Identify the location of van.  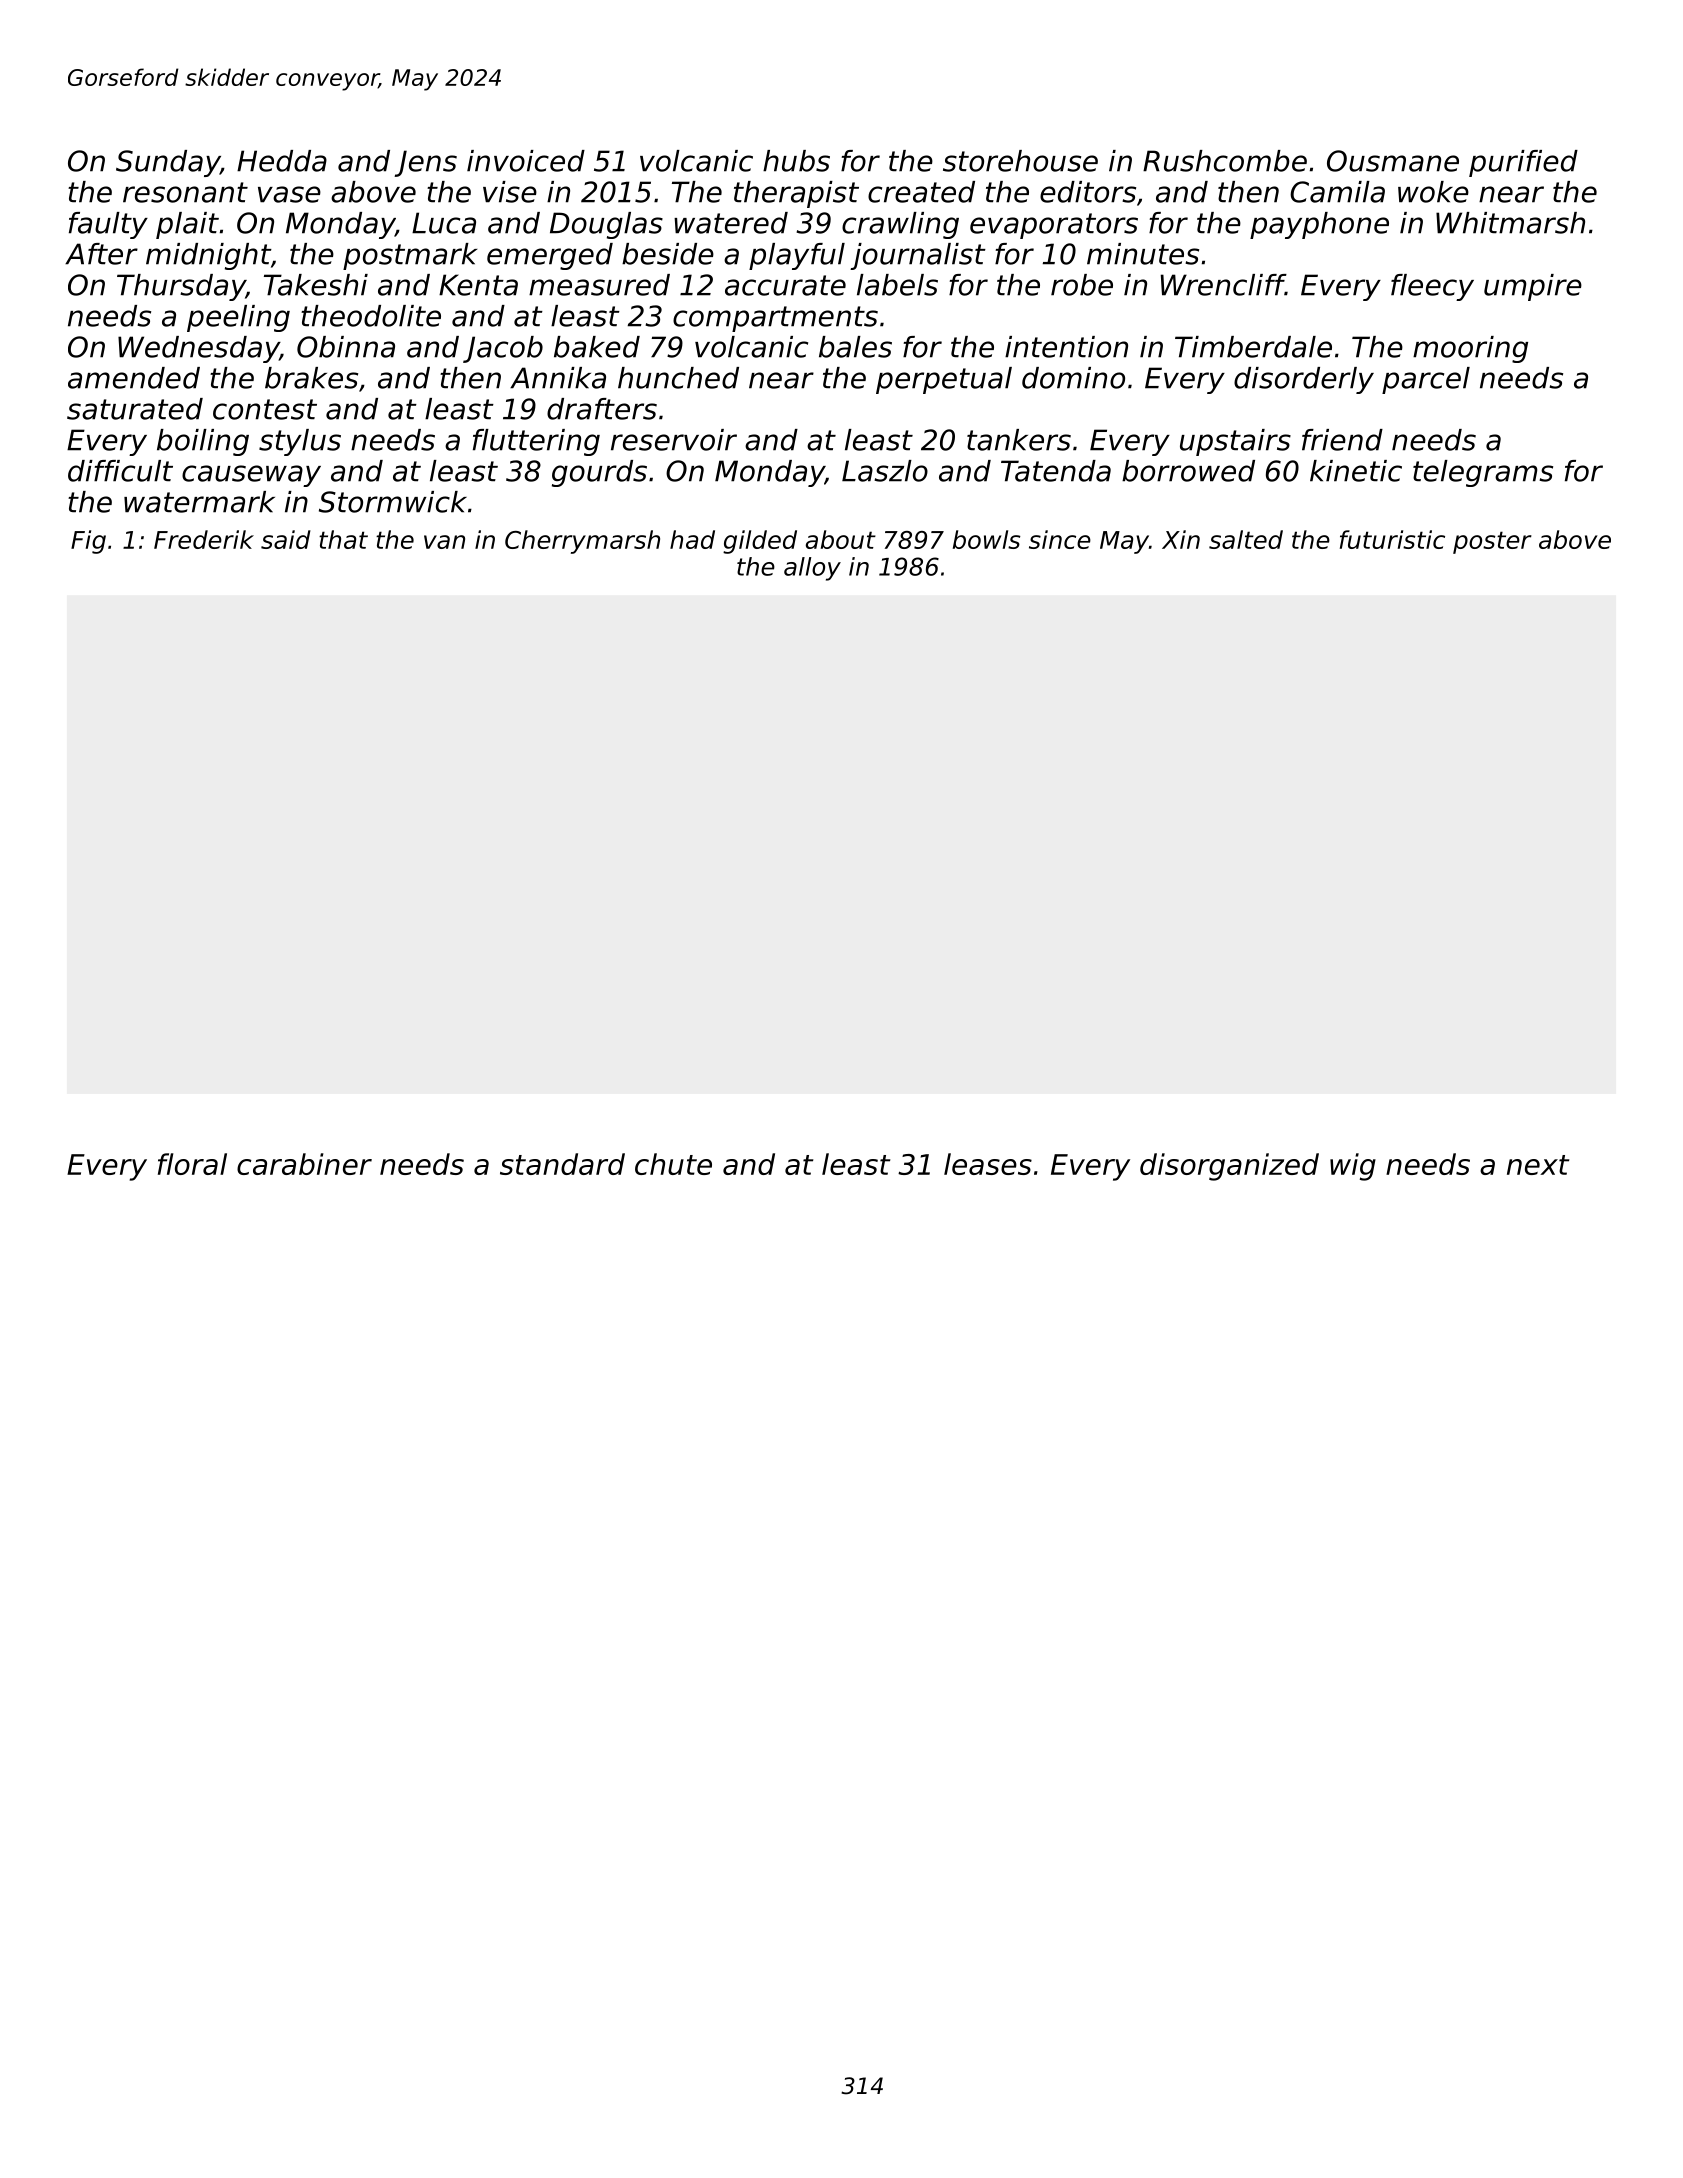
(444, 542).
